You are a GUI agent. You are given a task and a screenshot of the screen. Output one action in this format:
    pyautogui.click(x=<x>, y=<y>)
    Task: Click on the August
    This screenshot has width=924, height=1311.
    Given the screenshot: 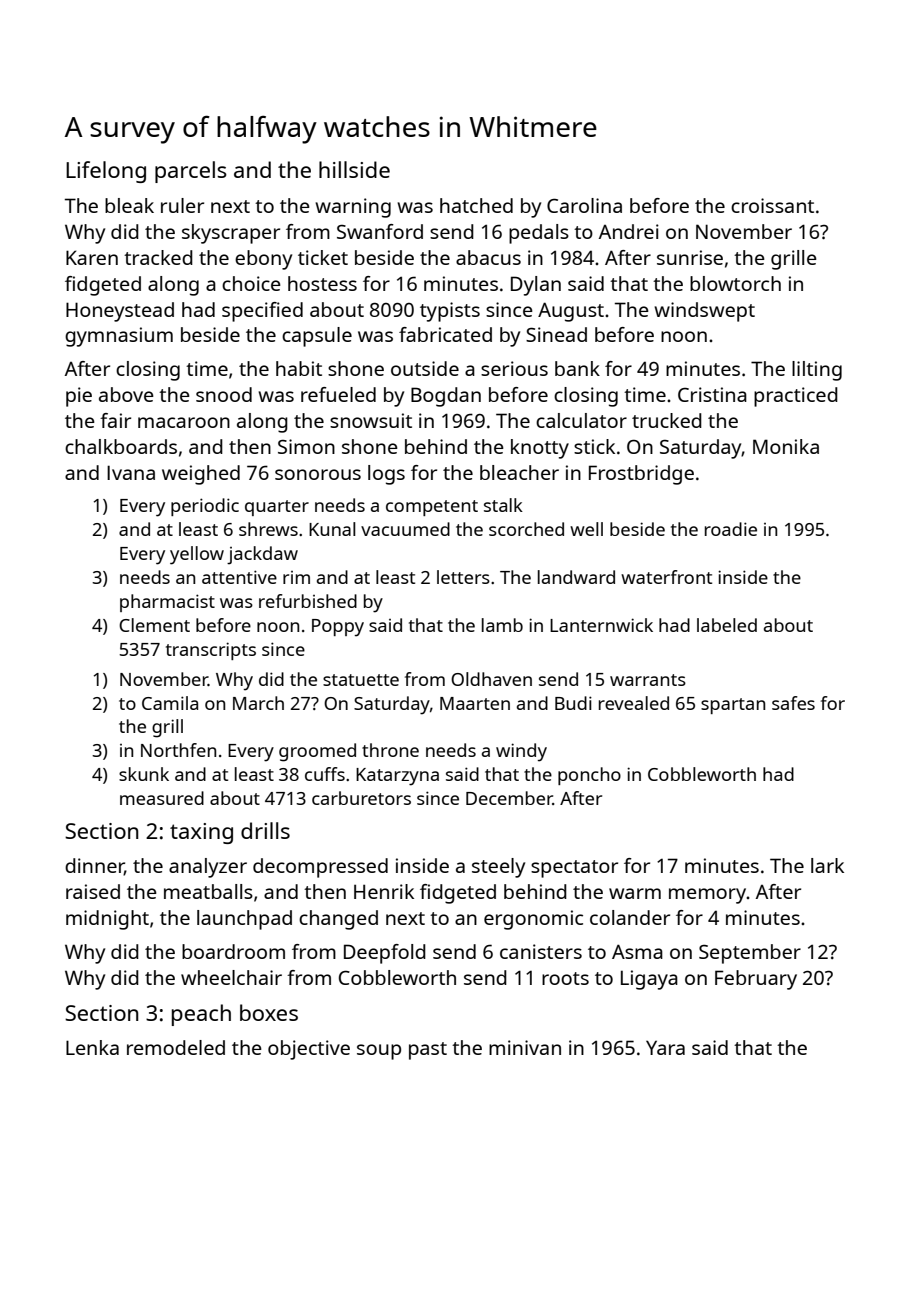 What is the action you would take?
    pyautogui.click(x=571, y=312)
